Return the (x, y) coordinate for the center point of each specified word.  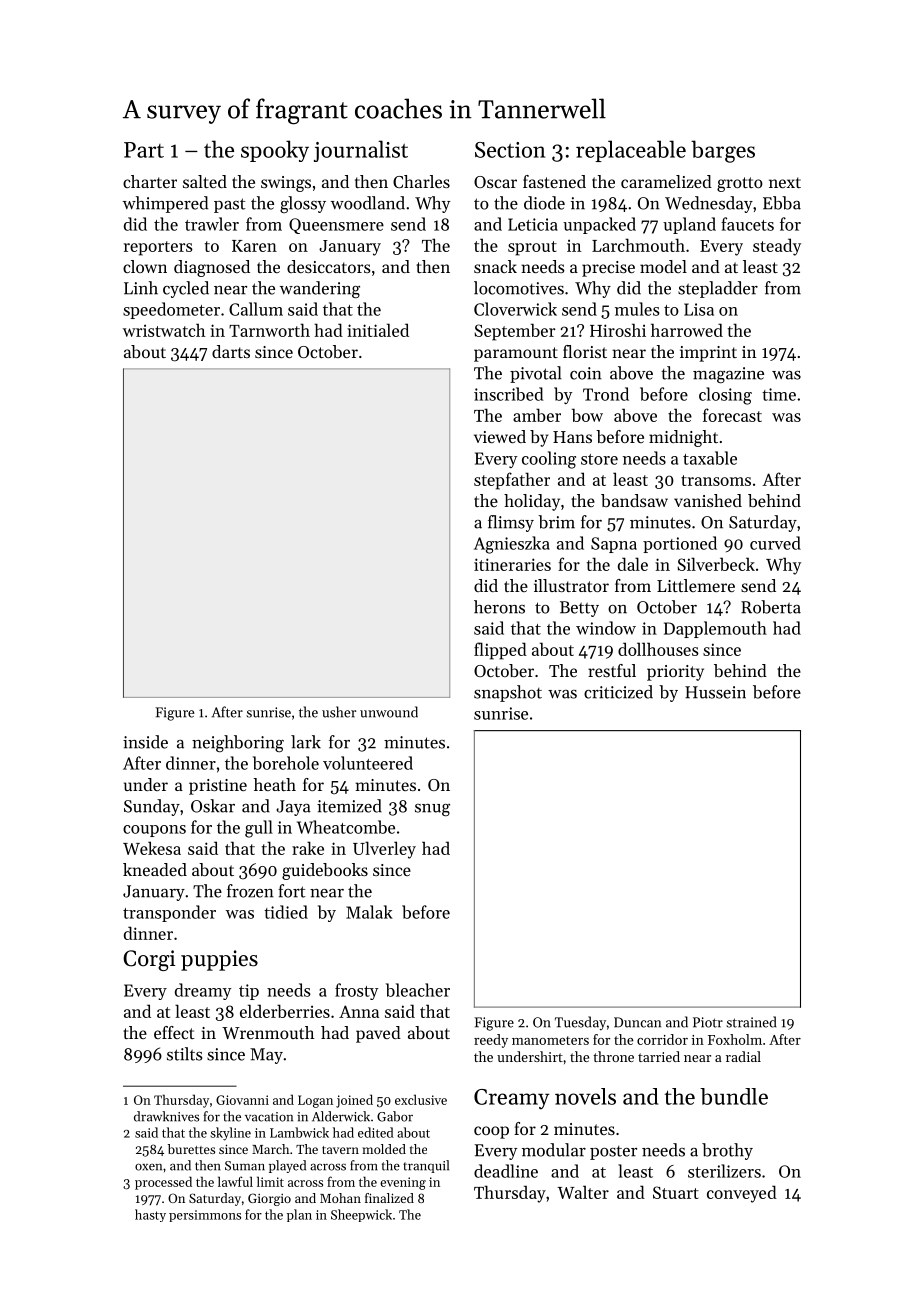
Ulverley (384, 850)
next (785, 182)
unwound (389, 712)
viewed (500, 436)
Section (510, 150)
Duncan (637, 1022)
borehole (286, 763)
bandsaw (634, 500)
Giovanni (242, 1100)
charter (150, 181)
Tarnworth (269, 330)
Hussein (715, 692)
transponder (169, 913)
